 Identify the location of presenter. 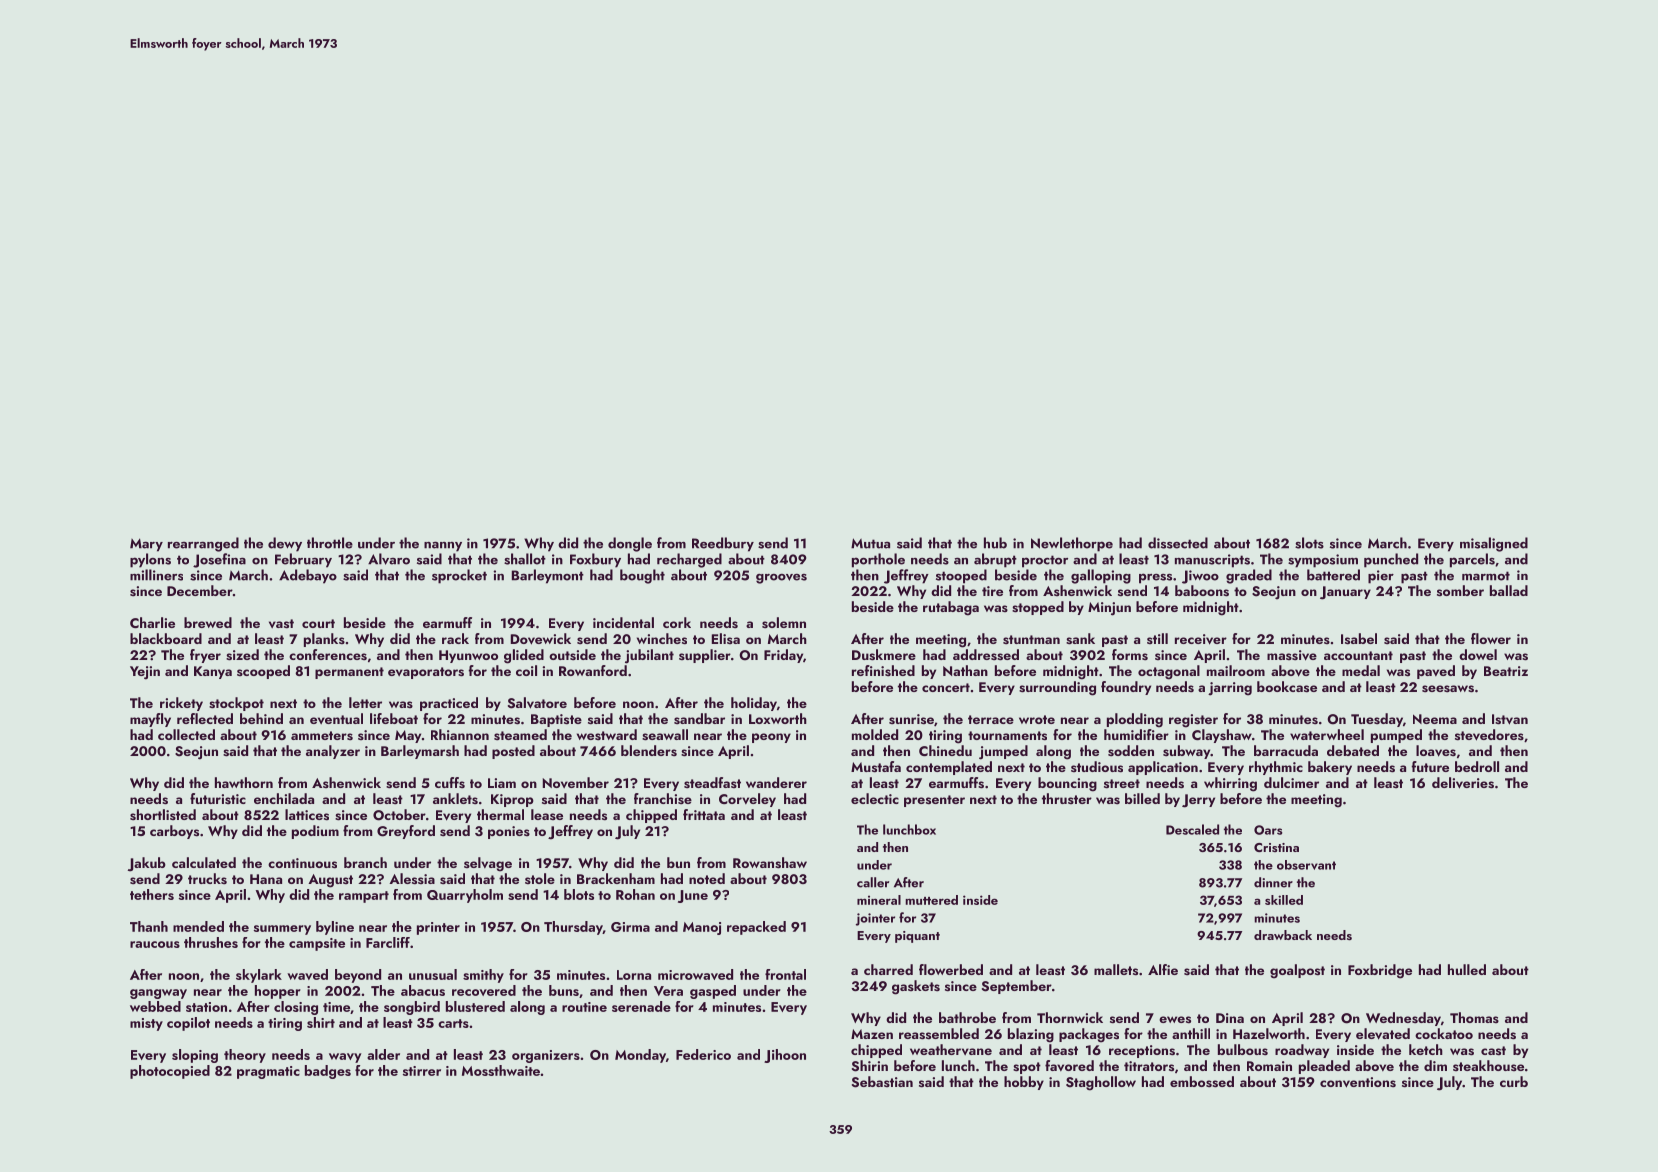
(934, 801).
